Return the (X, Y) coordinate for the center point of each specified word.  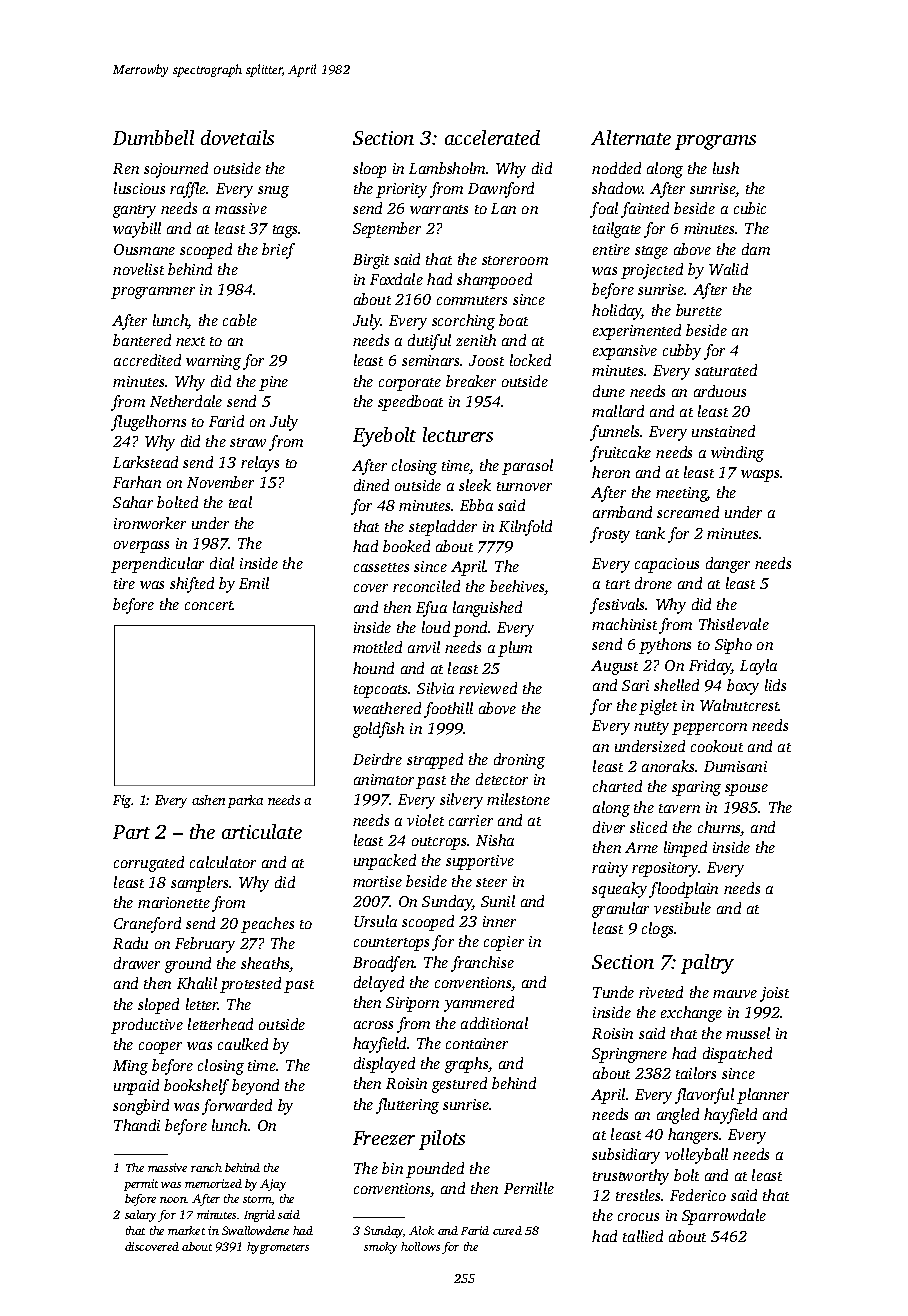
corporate (410, 384)
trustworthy (631, 1177)
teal (240, 502)
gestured (459, 1085)
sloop (369, 170)
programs (715, 142)
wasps (760, 476)
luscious (139, 188)
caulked (243, 1044)
